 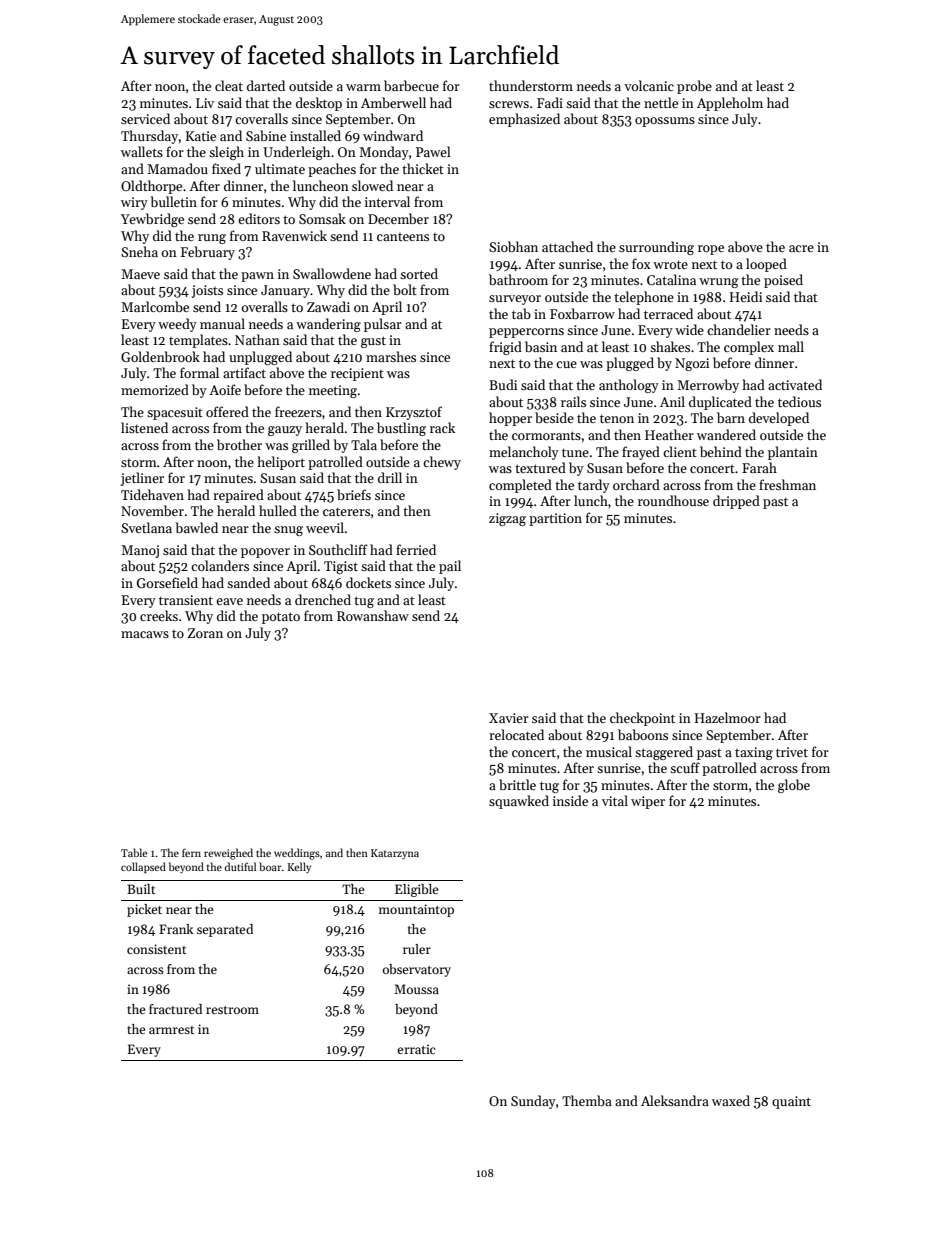 I want to click on erratic, so click(x=416, y=1049).
